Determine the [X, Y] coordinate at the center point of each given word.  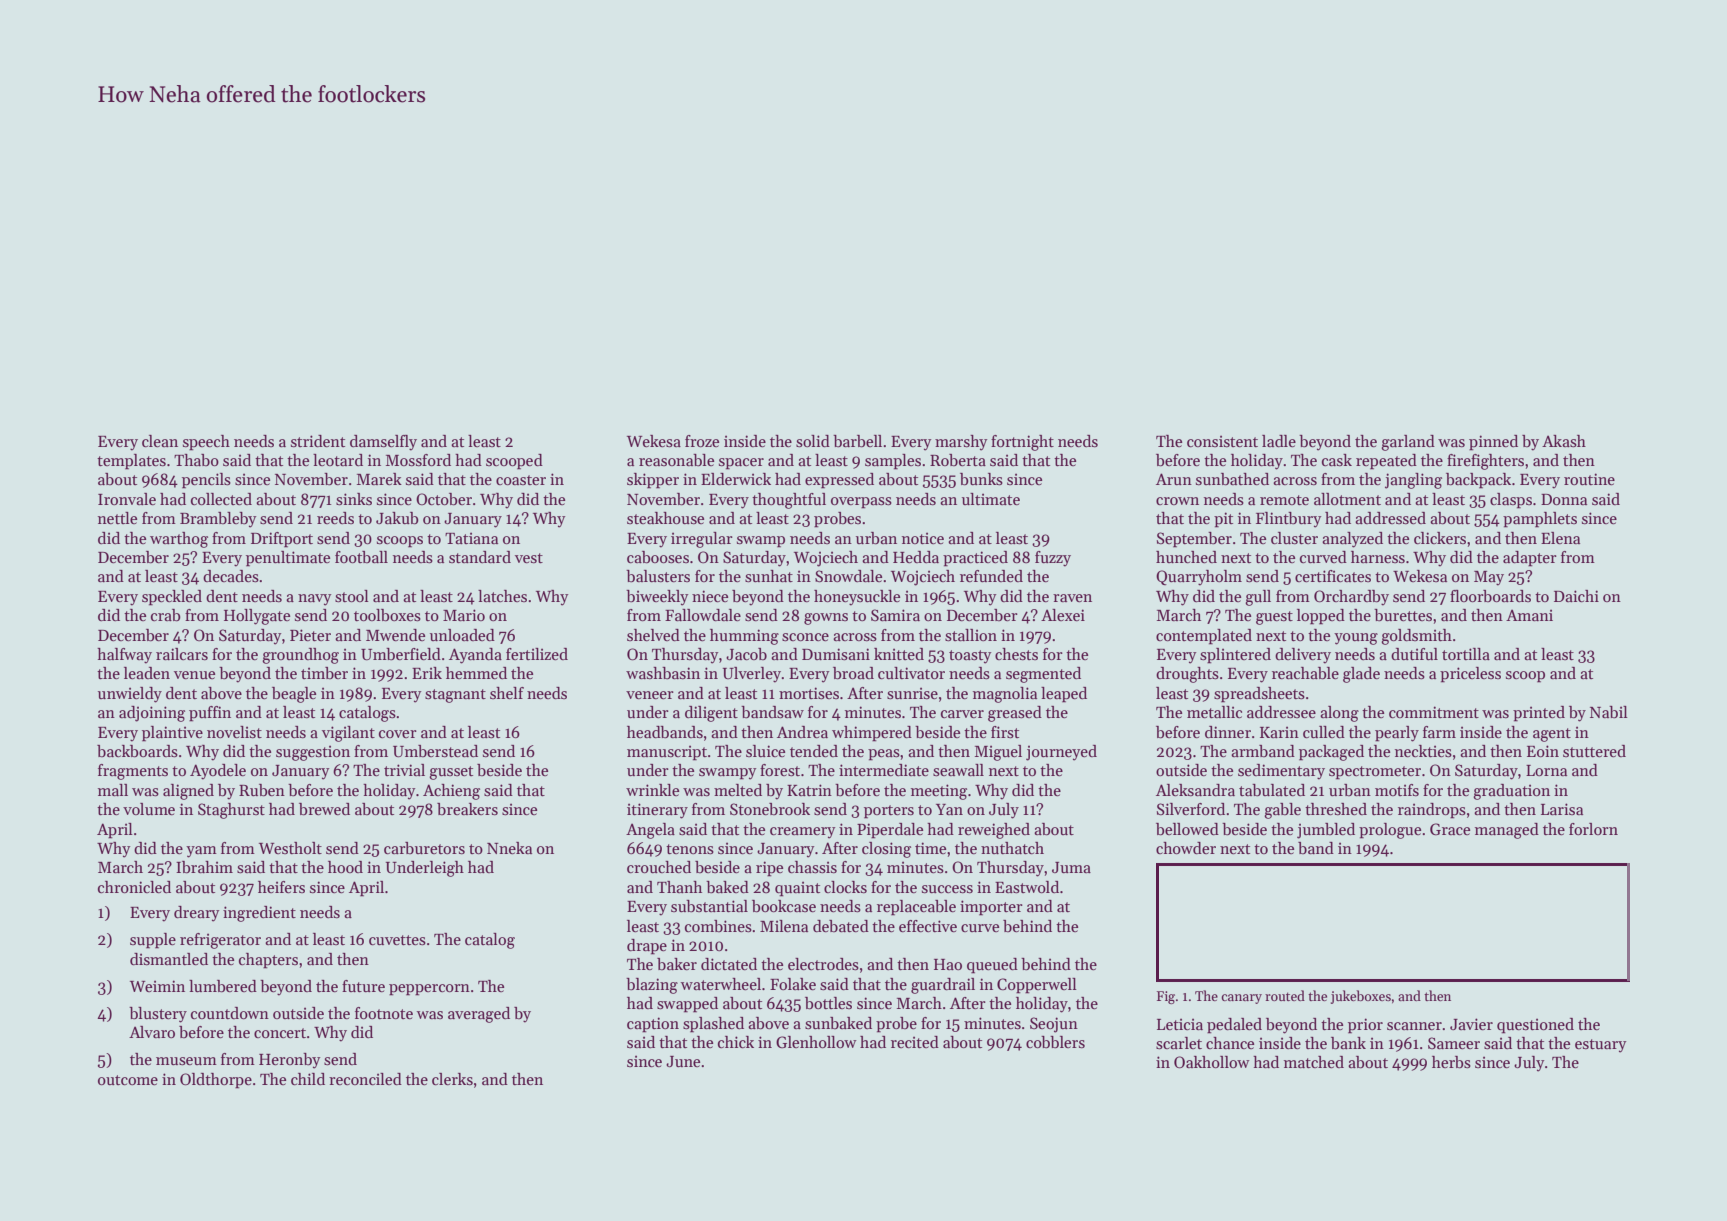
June [683, 1061]
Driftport [282, 540]
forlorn [1593, 829]
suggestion [313, 753]
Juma [1071, 867]
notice [923, 538]
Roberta [958, 460]
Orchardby [1351, 598]
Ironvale [127, 499]
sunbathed [1232, 479]
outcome [128, 1080]
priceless [1470, 675]
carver [962, 714]
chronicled [134, 887]
